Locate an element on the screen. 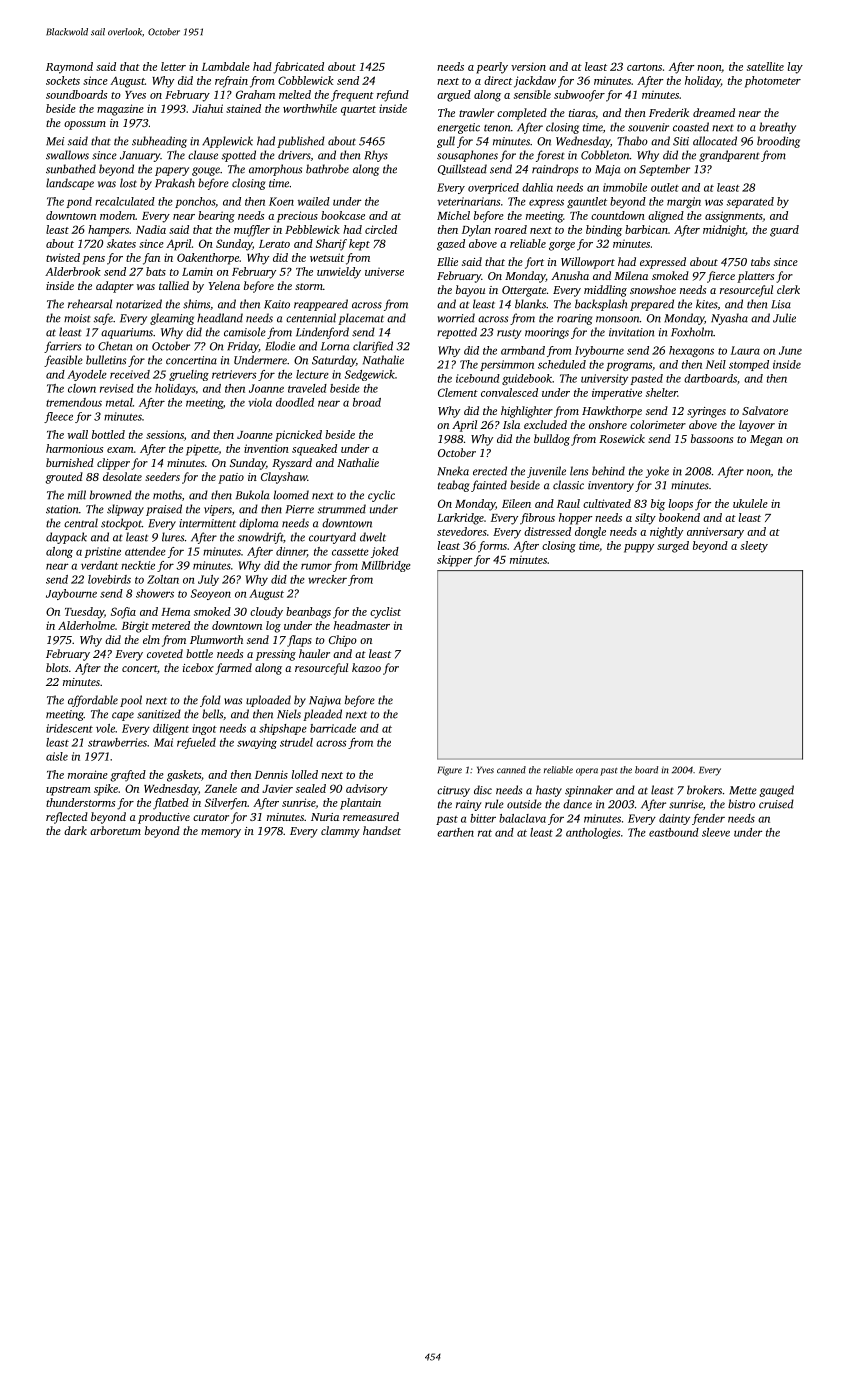 The image size is (849, 1400). Najwa is located at coordinates (325, 701).
